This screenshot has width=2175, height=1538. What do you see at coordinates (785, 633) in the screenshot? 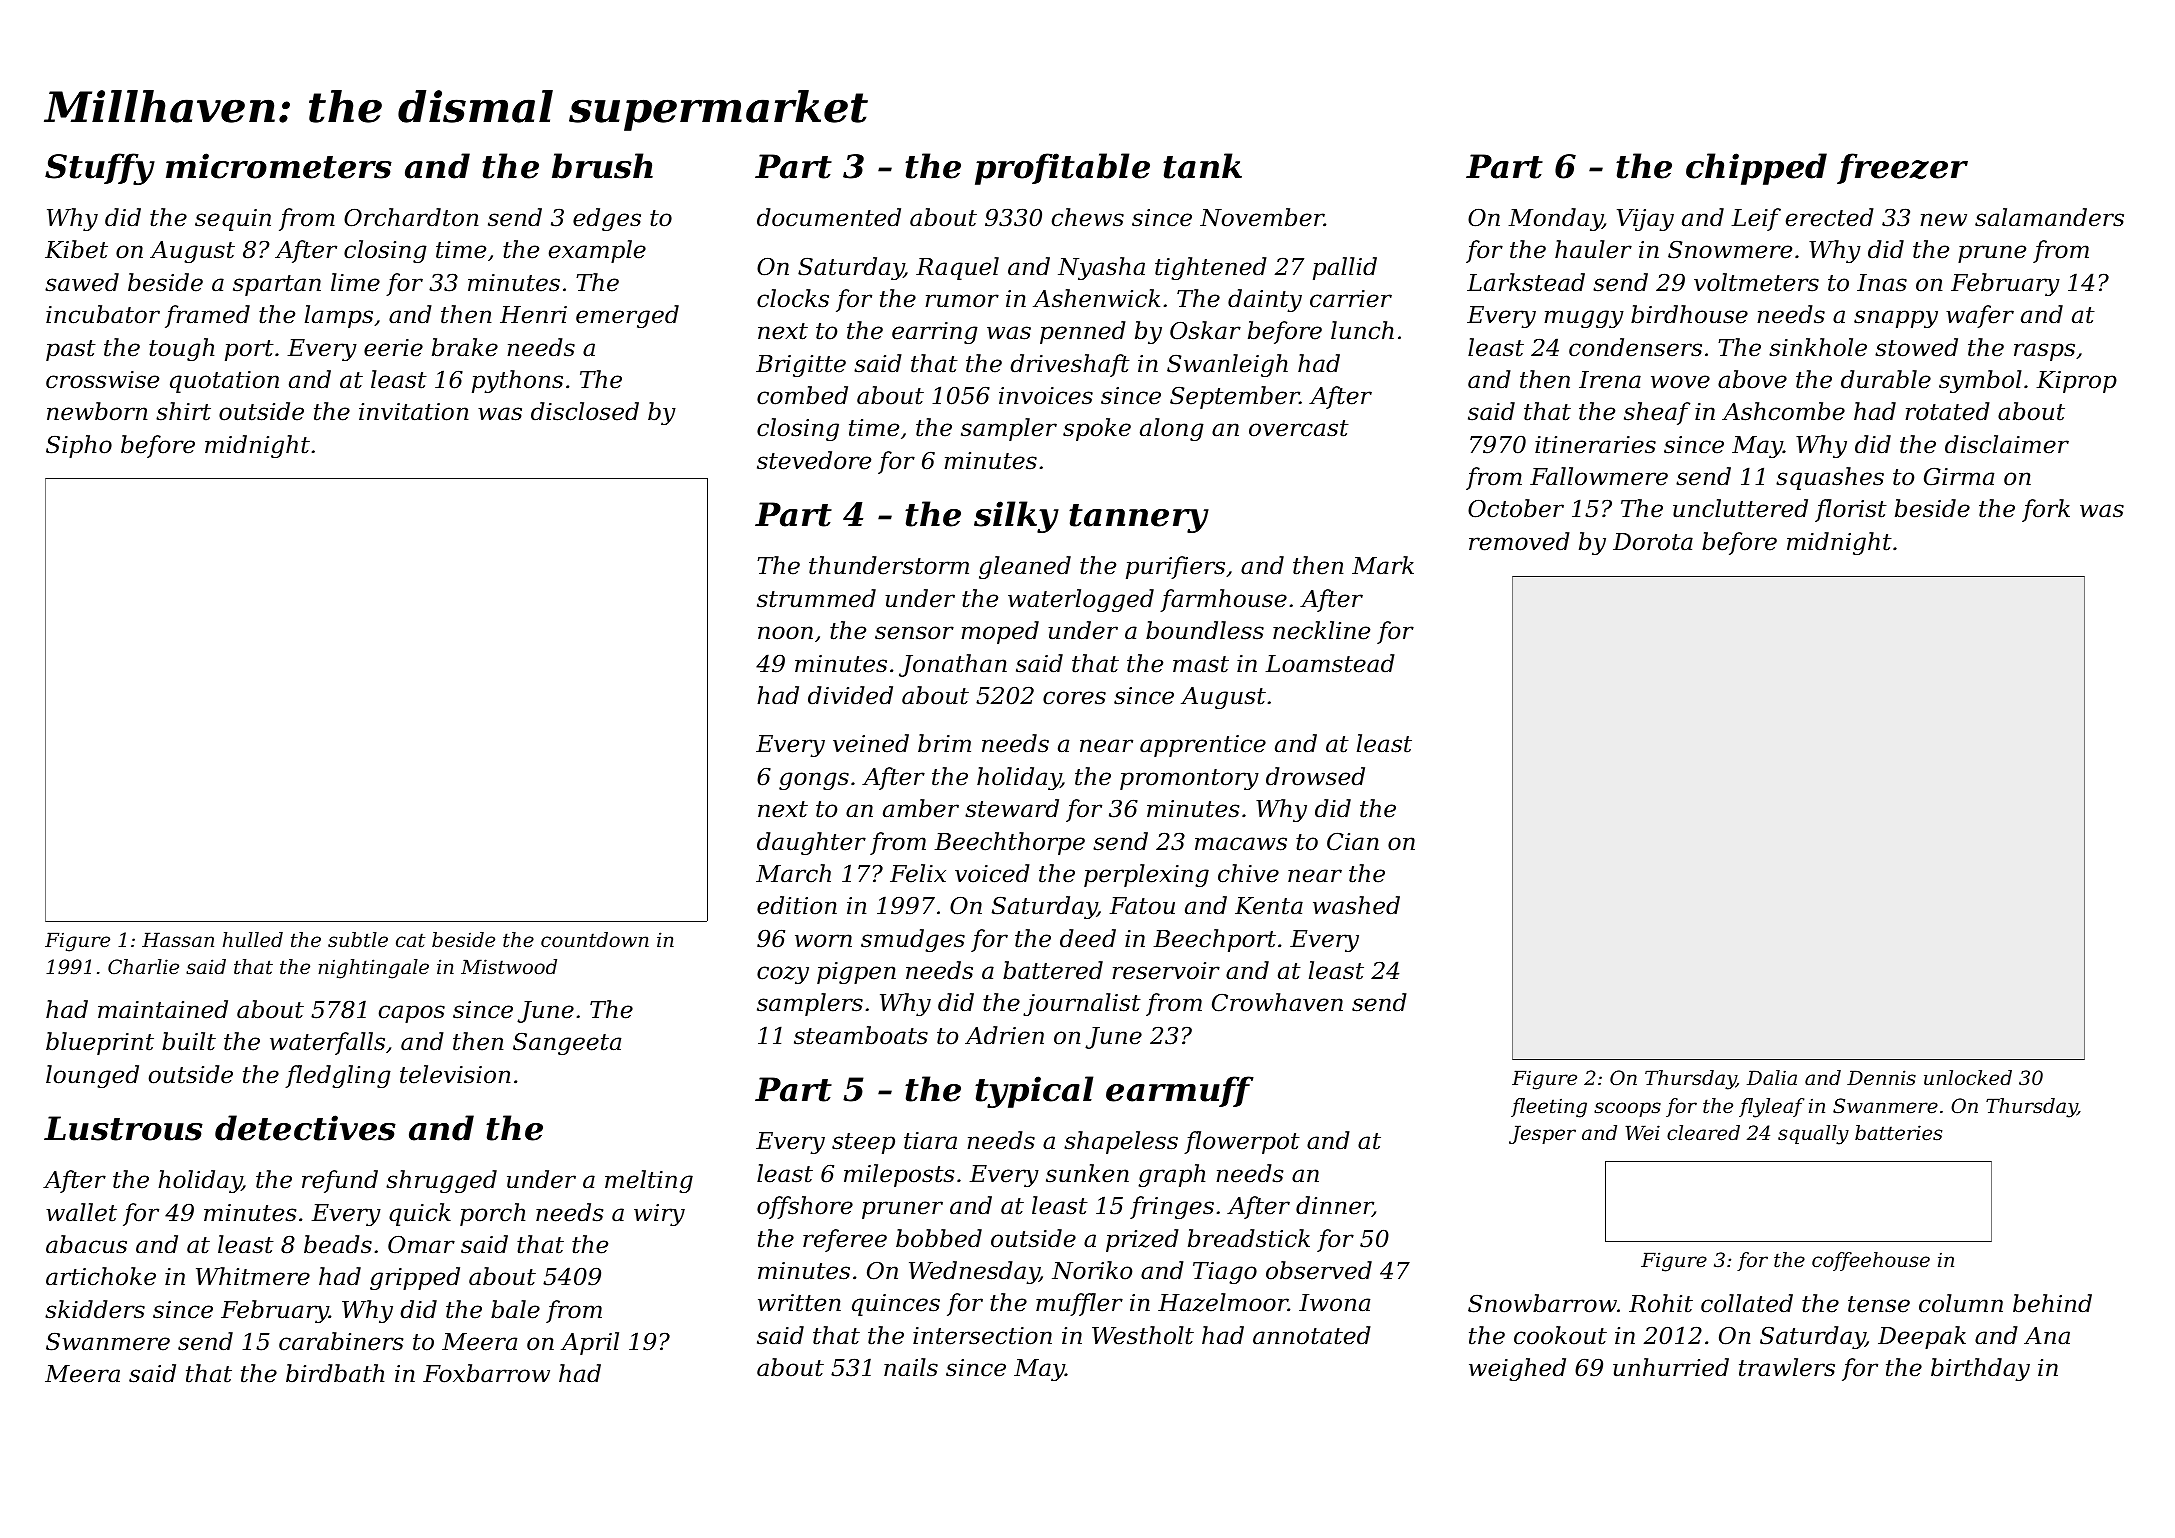
I see `noon` at bounding box center [785, 633].
